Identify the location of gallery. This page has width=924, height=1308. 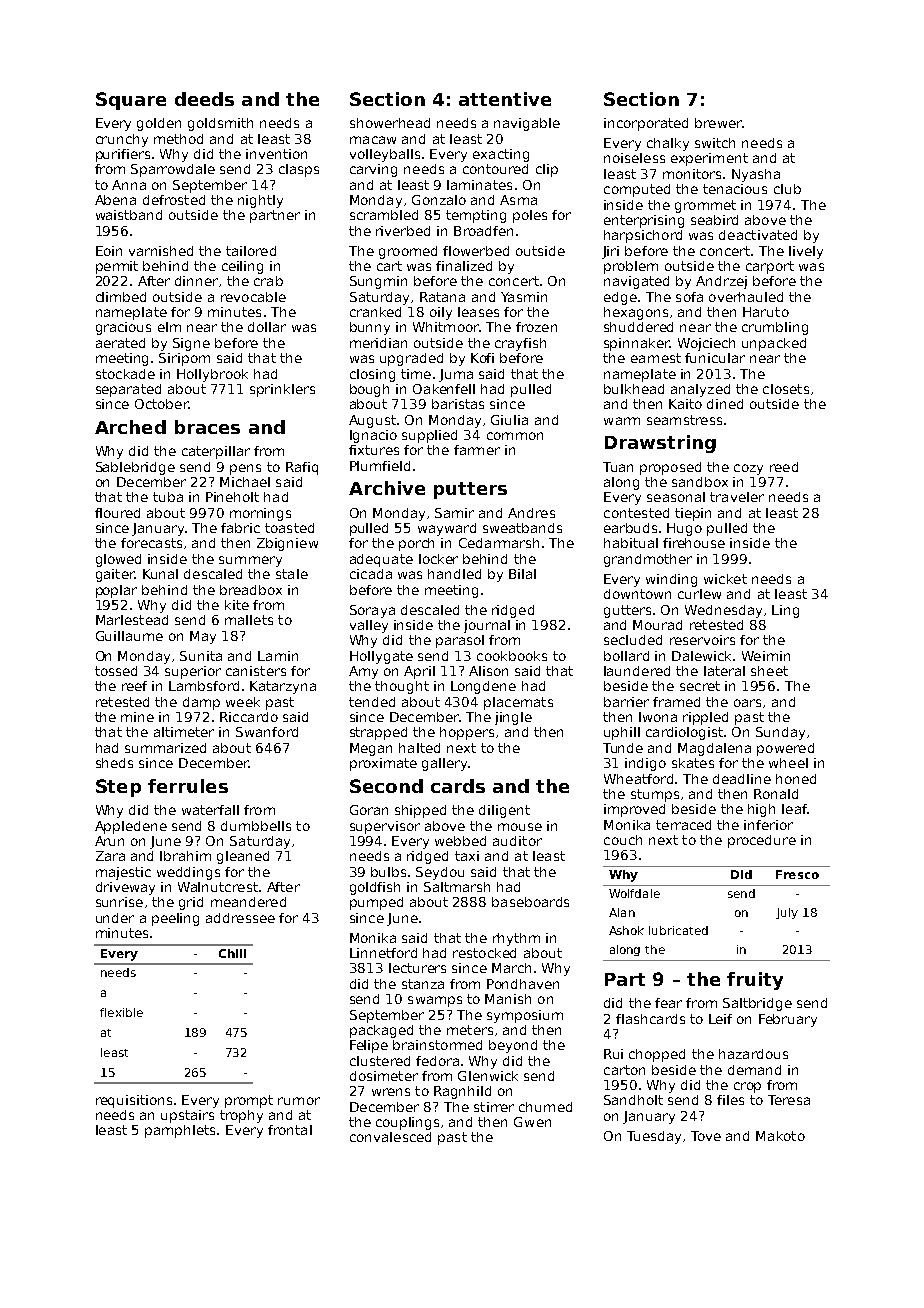
(444, 764).
